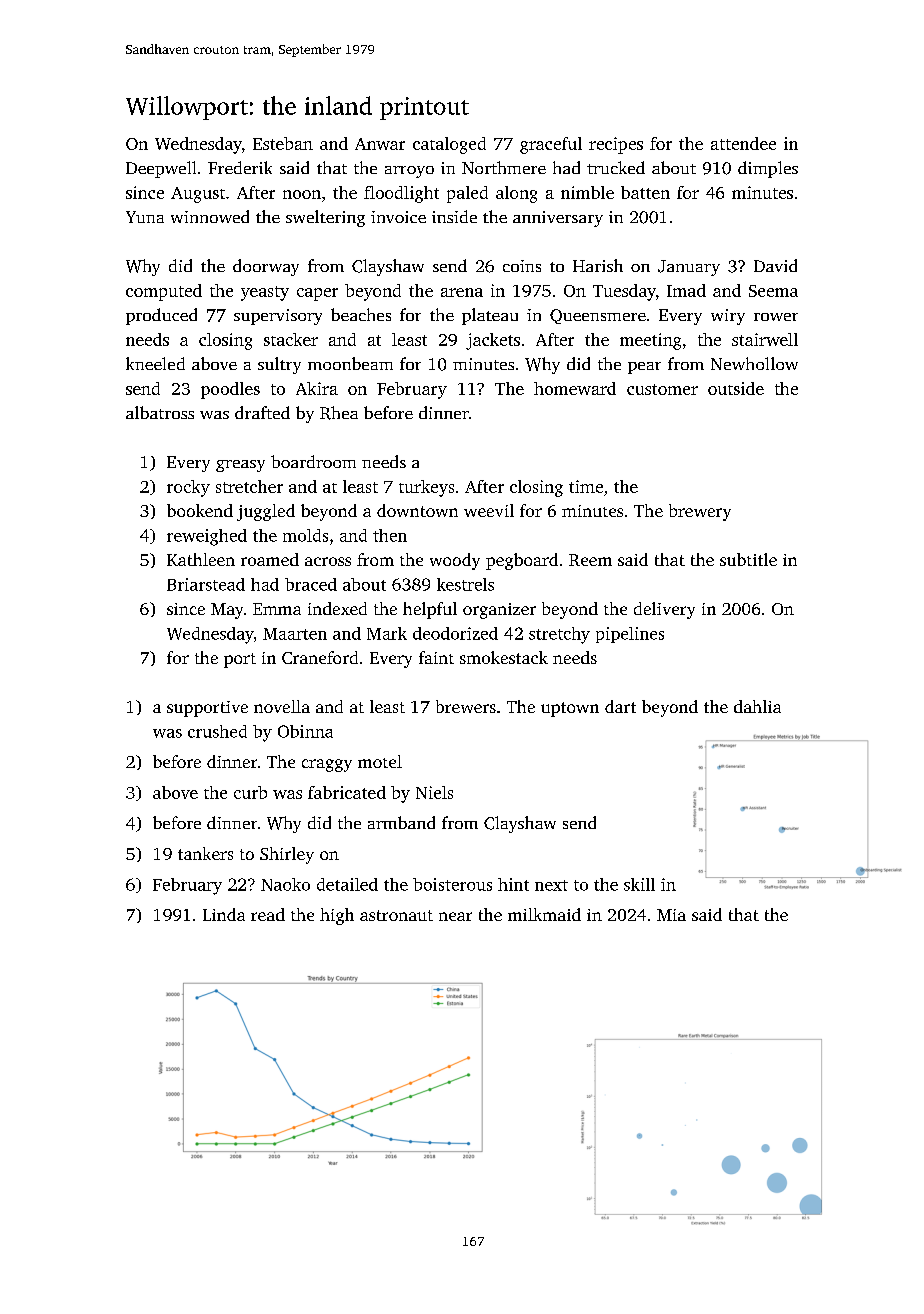 This page has width=924, height=1314. Describe the element at coordinates (449, 145) in the page. I see `cataloged` at that location.
